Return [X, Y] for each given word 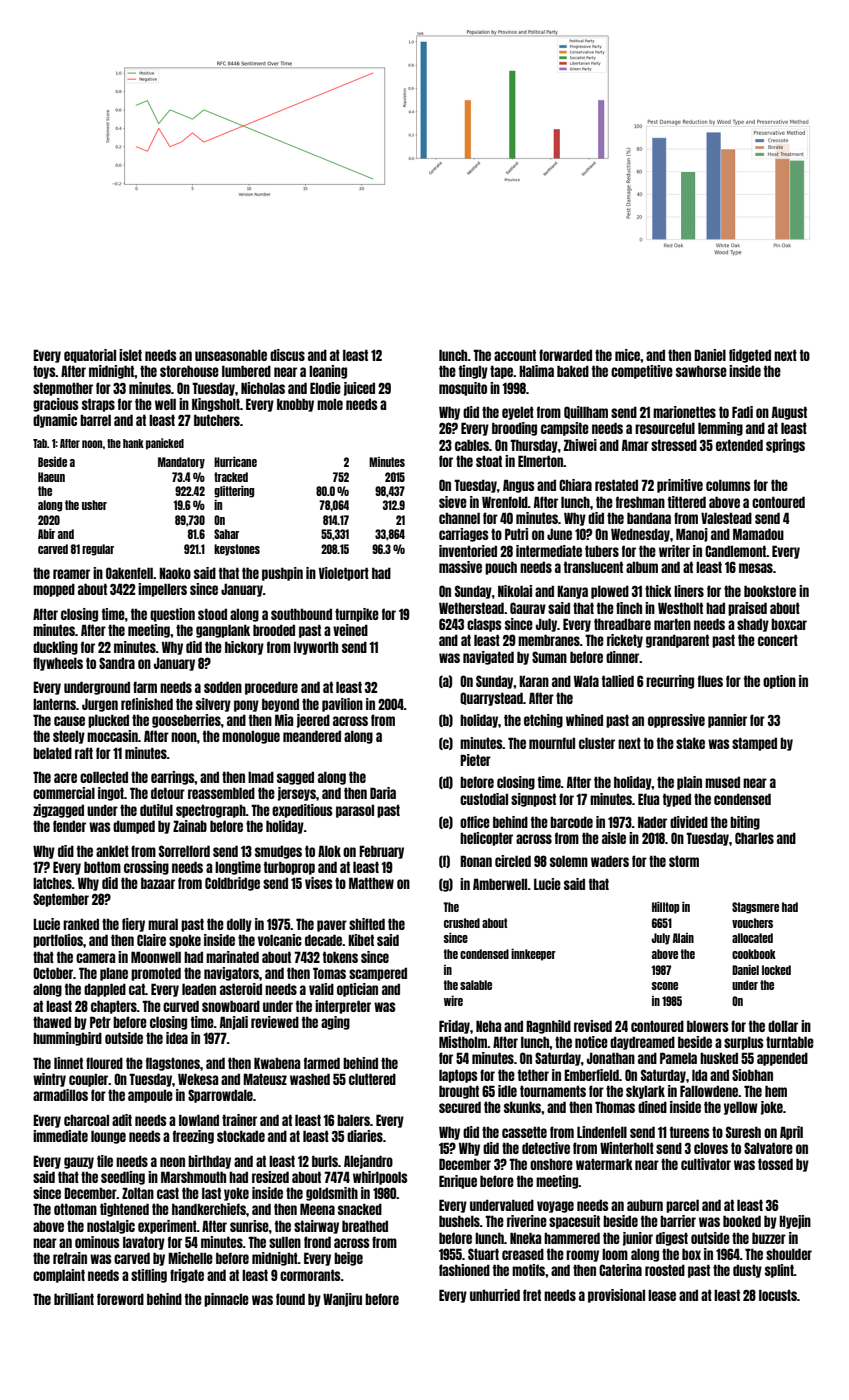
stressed [674, 445]
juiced [359, 389]
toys [44, 372]
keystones [237, 550]
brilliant [74, 1299]
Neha [488, 1026]
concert [778, 640]
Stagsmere [755, 908]
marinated [232, 957]
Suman [549, 657]
